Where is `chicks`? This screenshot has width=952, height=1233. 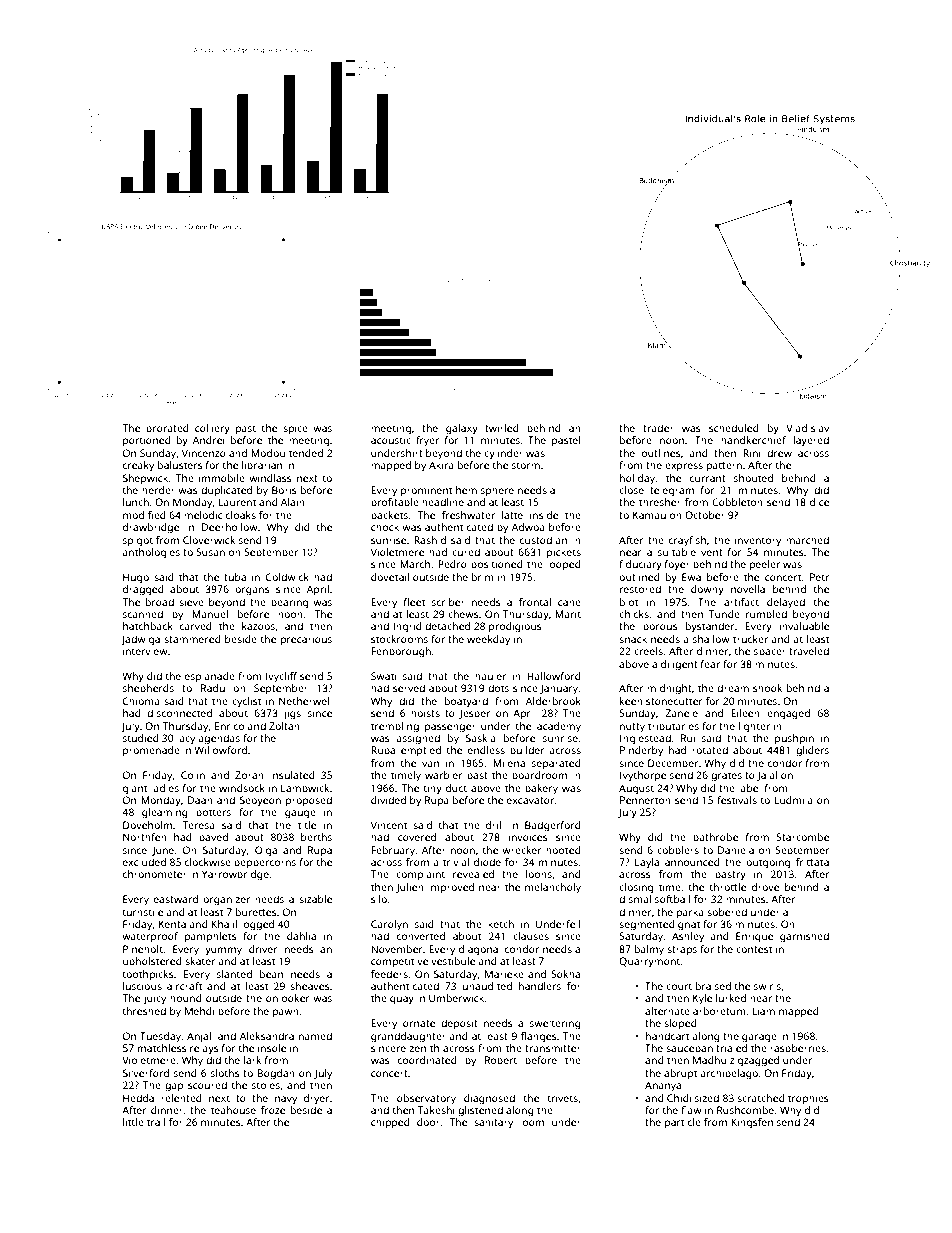
chicks is located at coordinates (634, 614).
